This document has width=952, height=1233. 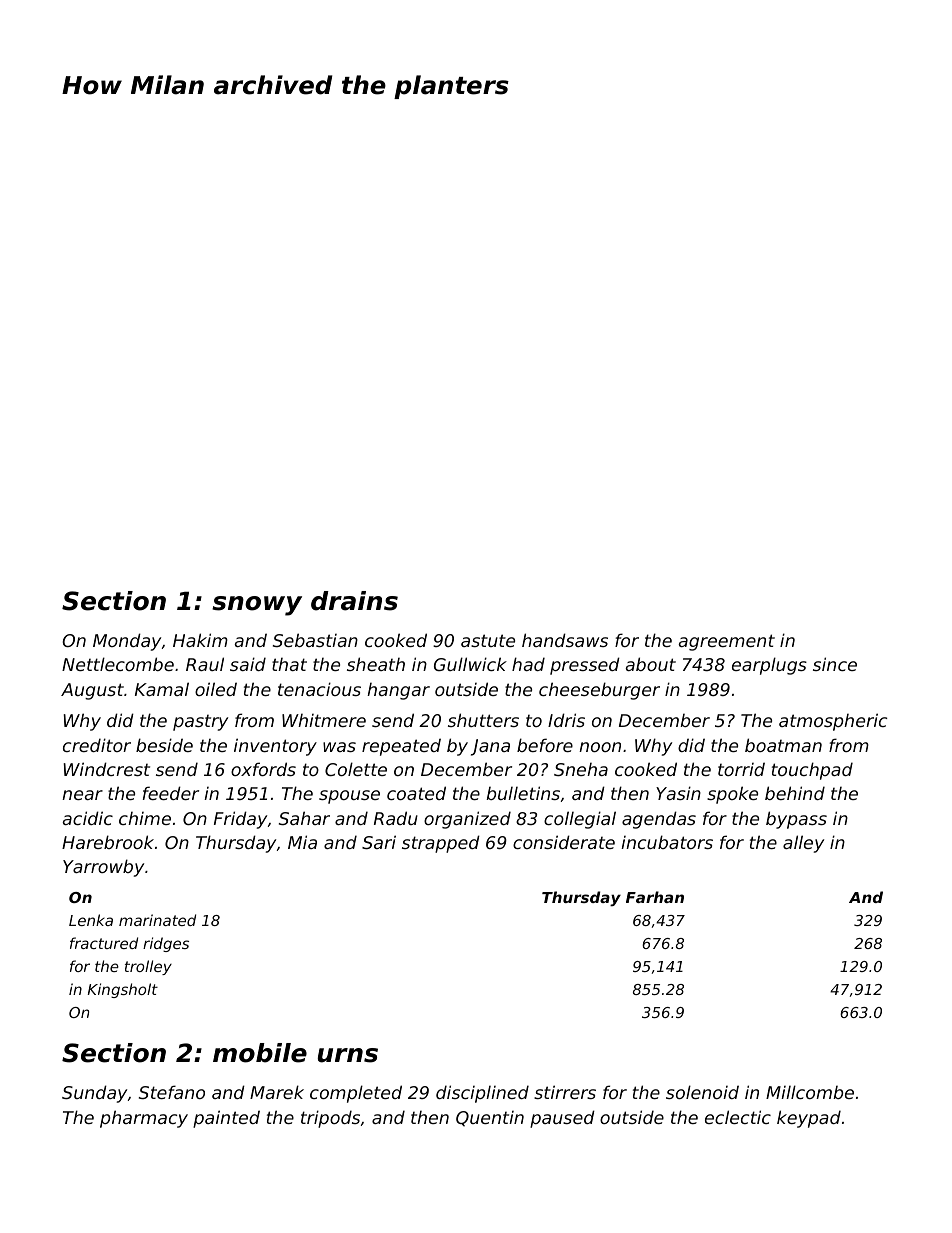 What do you see at coordinates (727, 642) in the document?
I see `agreement` at bounding box center [727, 642].
